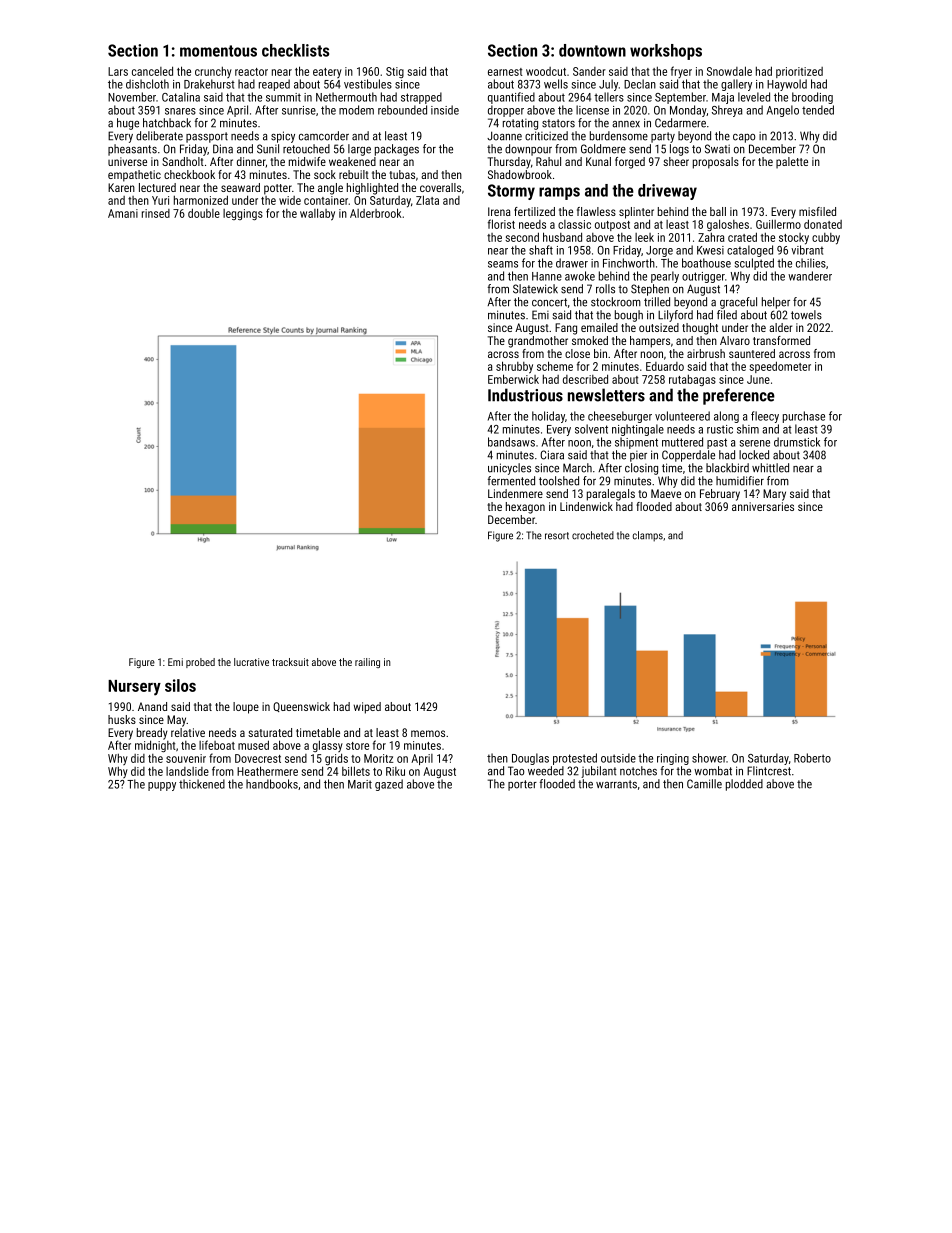 Image resolution: width=952 pixels, height=1233 pixels. What do you see at coordinates (209, 84) in the screenshot?
I see `Drakehurst` at bounding box center [209, 84].
